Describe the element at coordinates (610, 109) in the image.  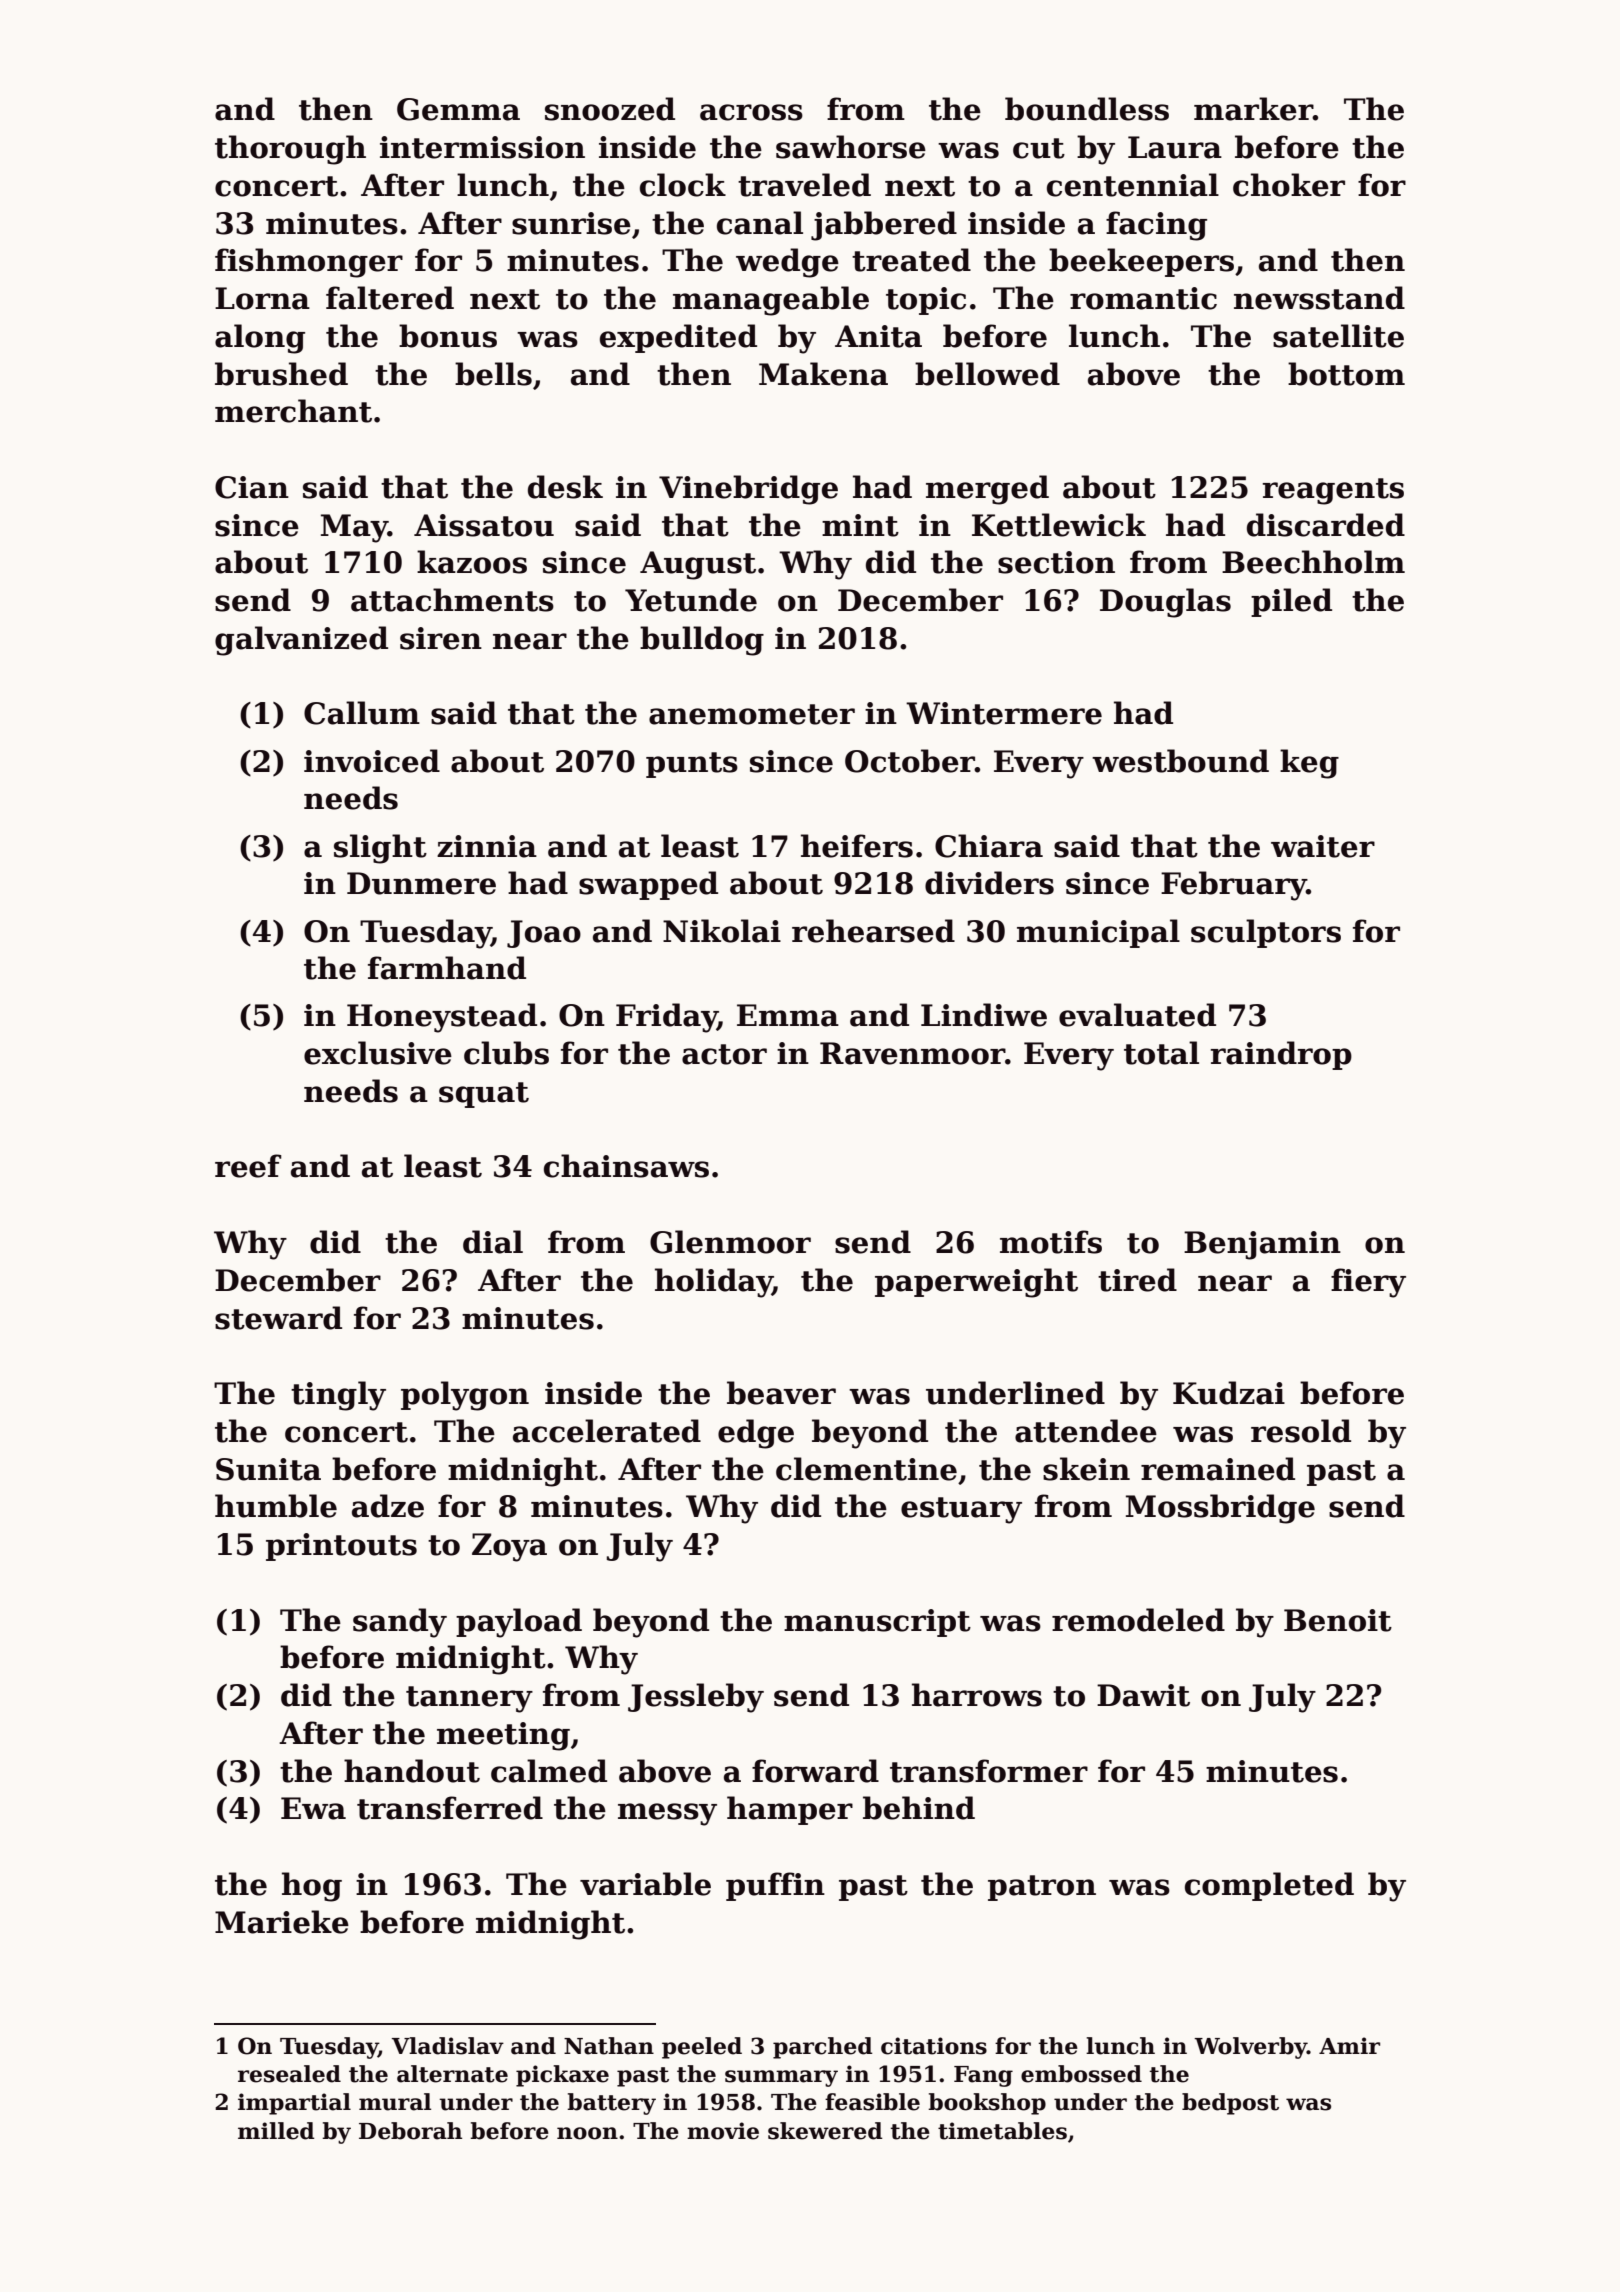
I see `snoozed` at that location.
